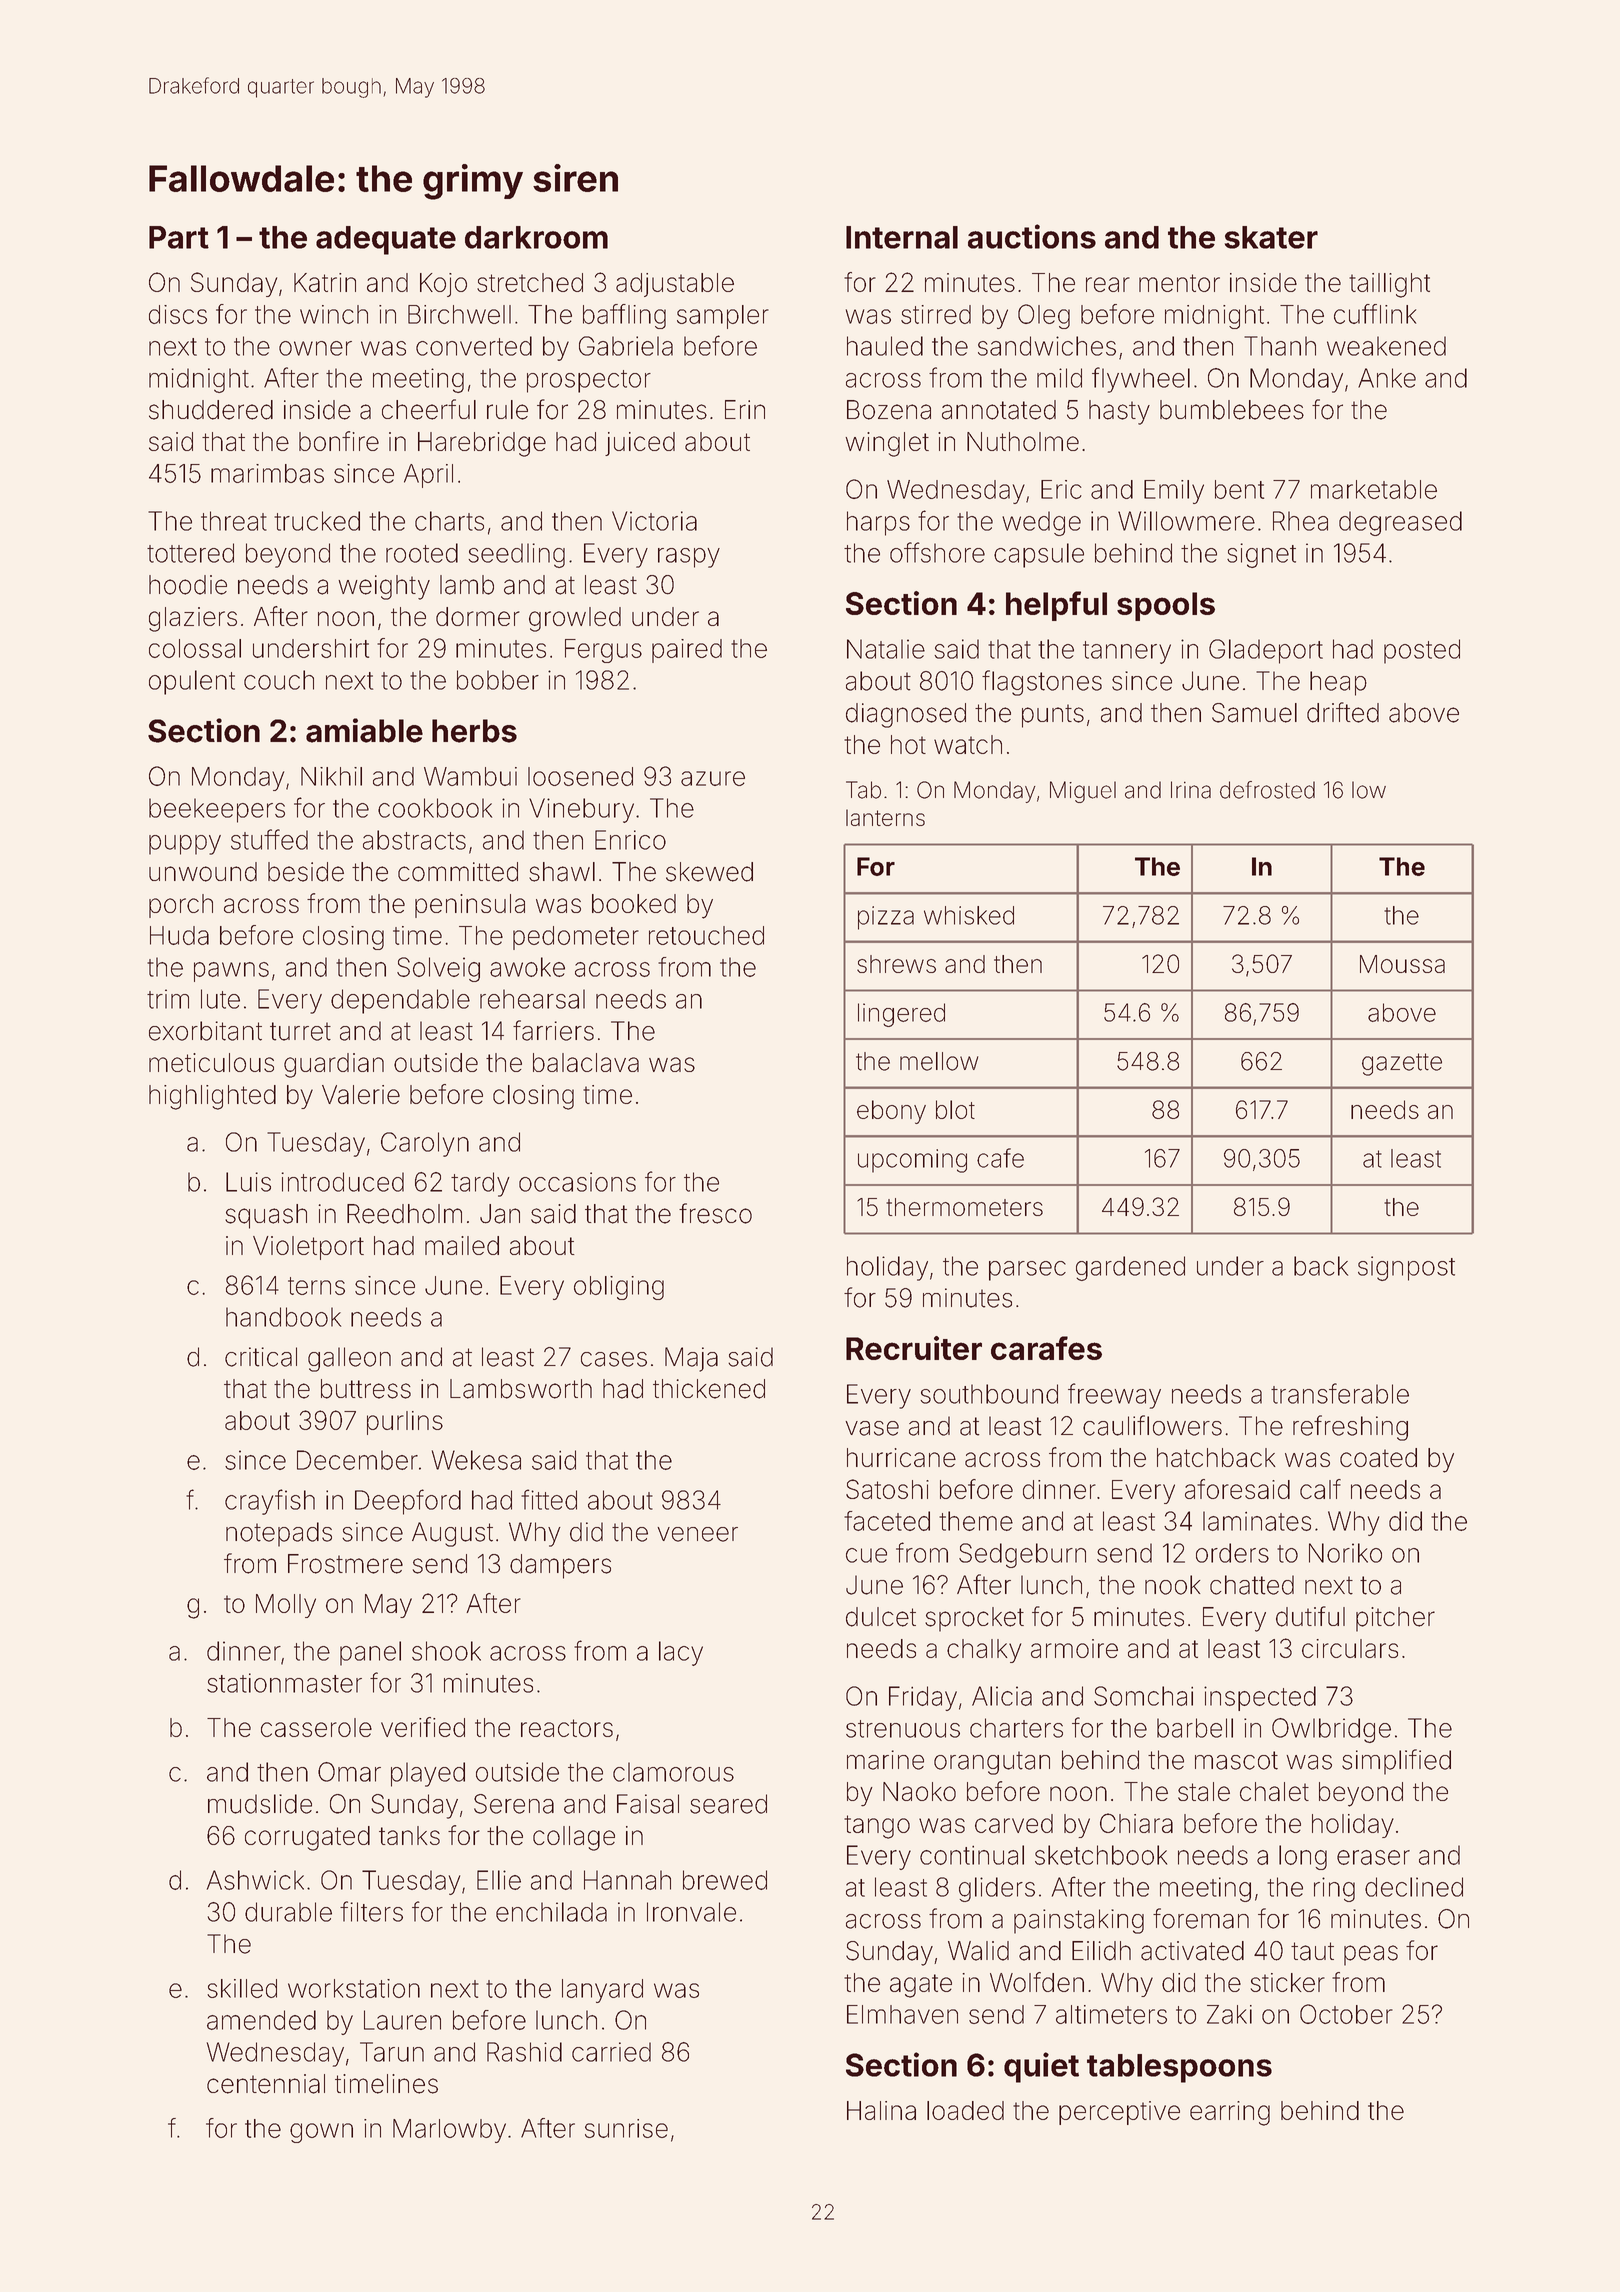 The image size is (1620, 2292). What do you see at coordinates (919, 1791) in the image?
I see `Naoko` at bounding box center [919, 1791].
